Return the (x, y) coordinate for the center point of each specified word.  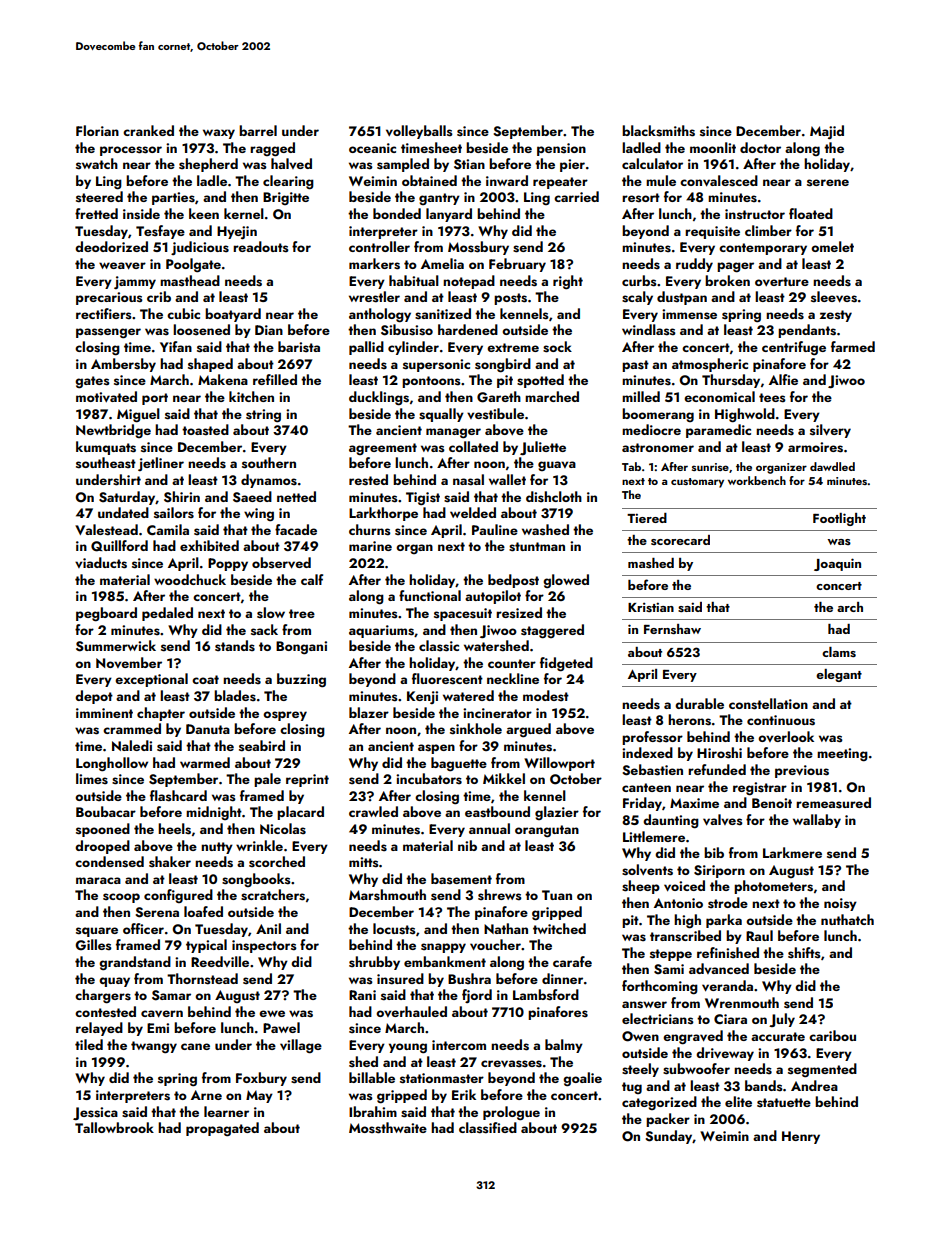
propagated (222, 1129)
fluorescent (447, 679)
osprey (285, 716)
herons (689, 720)
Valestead (106, 530)
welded (473, 512)
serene (828, 183)
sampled (403, 165)
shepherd (208, 165)
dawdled (832, 466)
